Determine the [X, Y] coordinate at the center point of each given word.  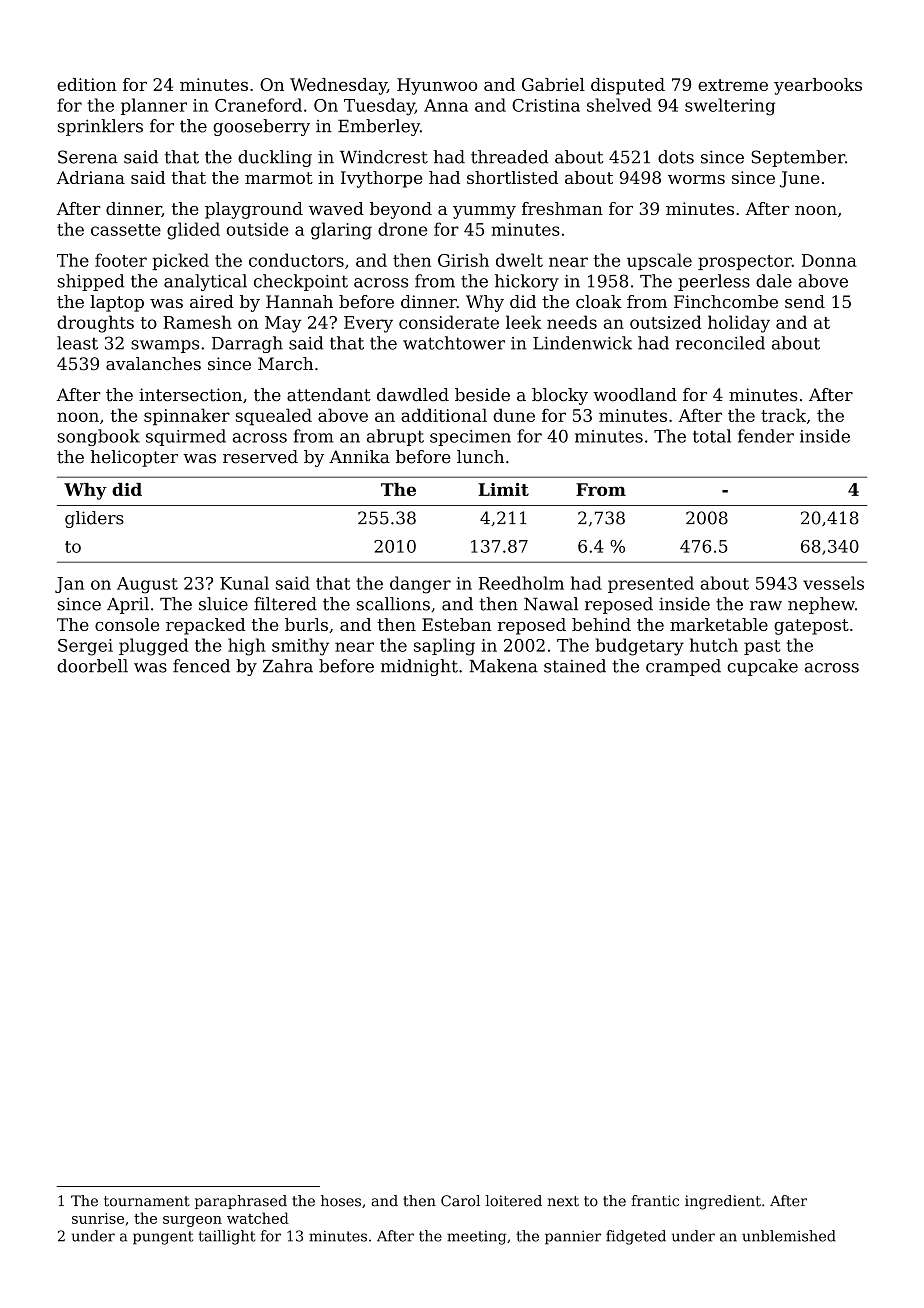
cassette [126, 230]
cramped [683, 667]
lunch [480, 457]
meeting [476, 1237]
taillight [226, 1237]
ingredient [723, 1202]
